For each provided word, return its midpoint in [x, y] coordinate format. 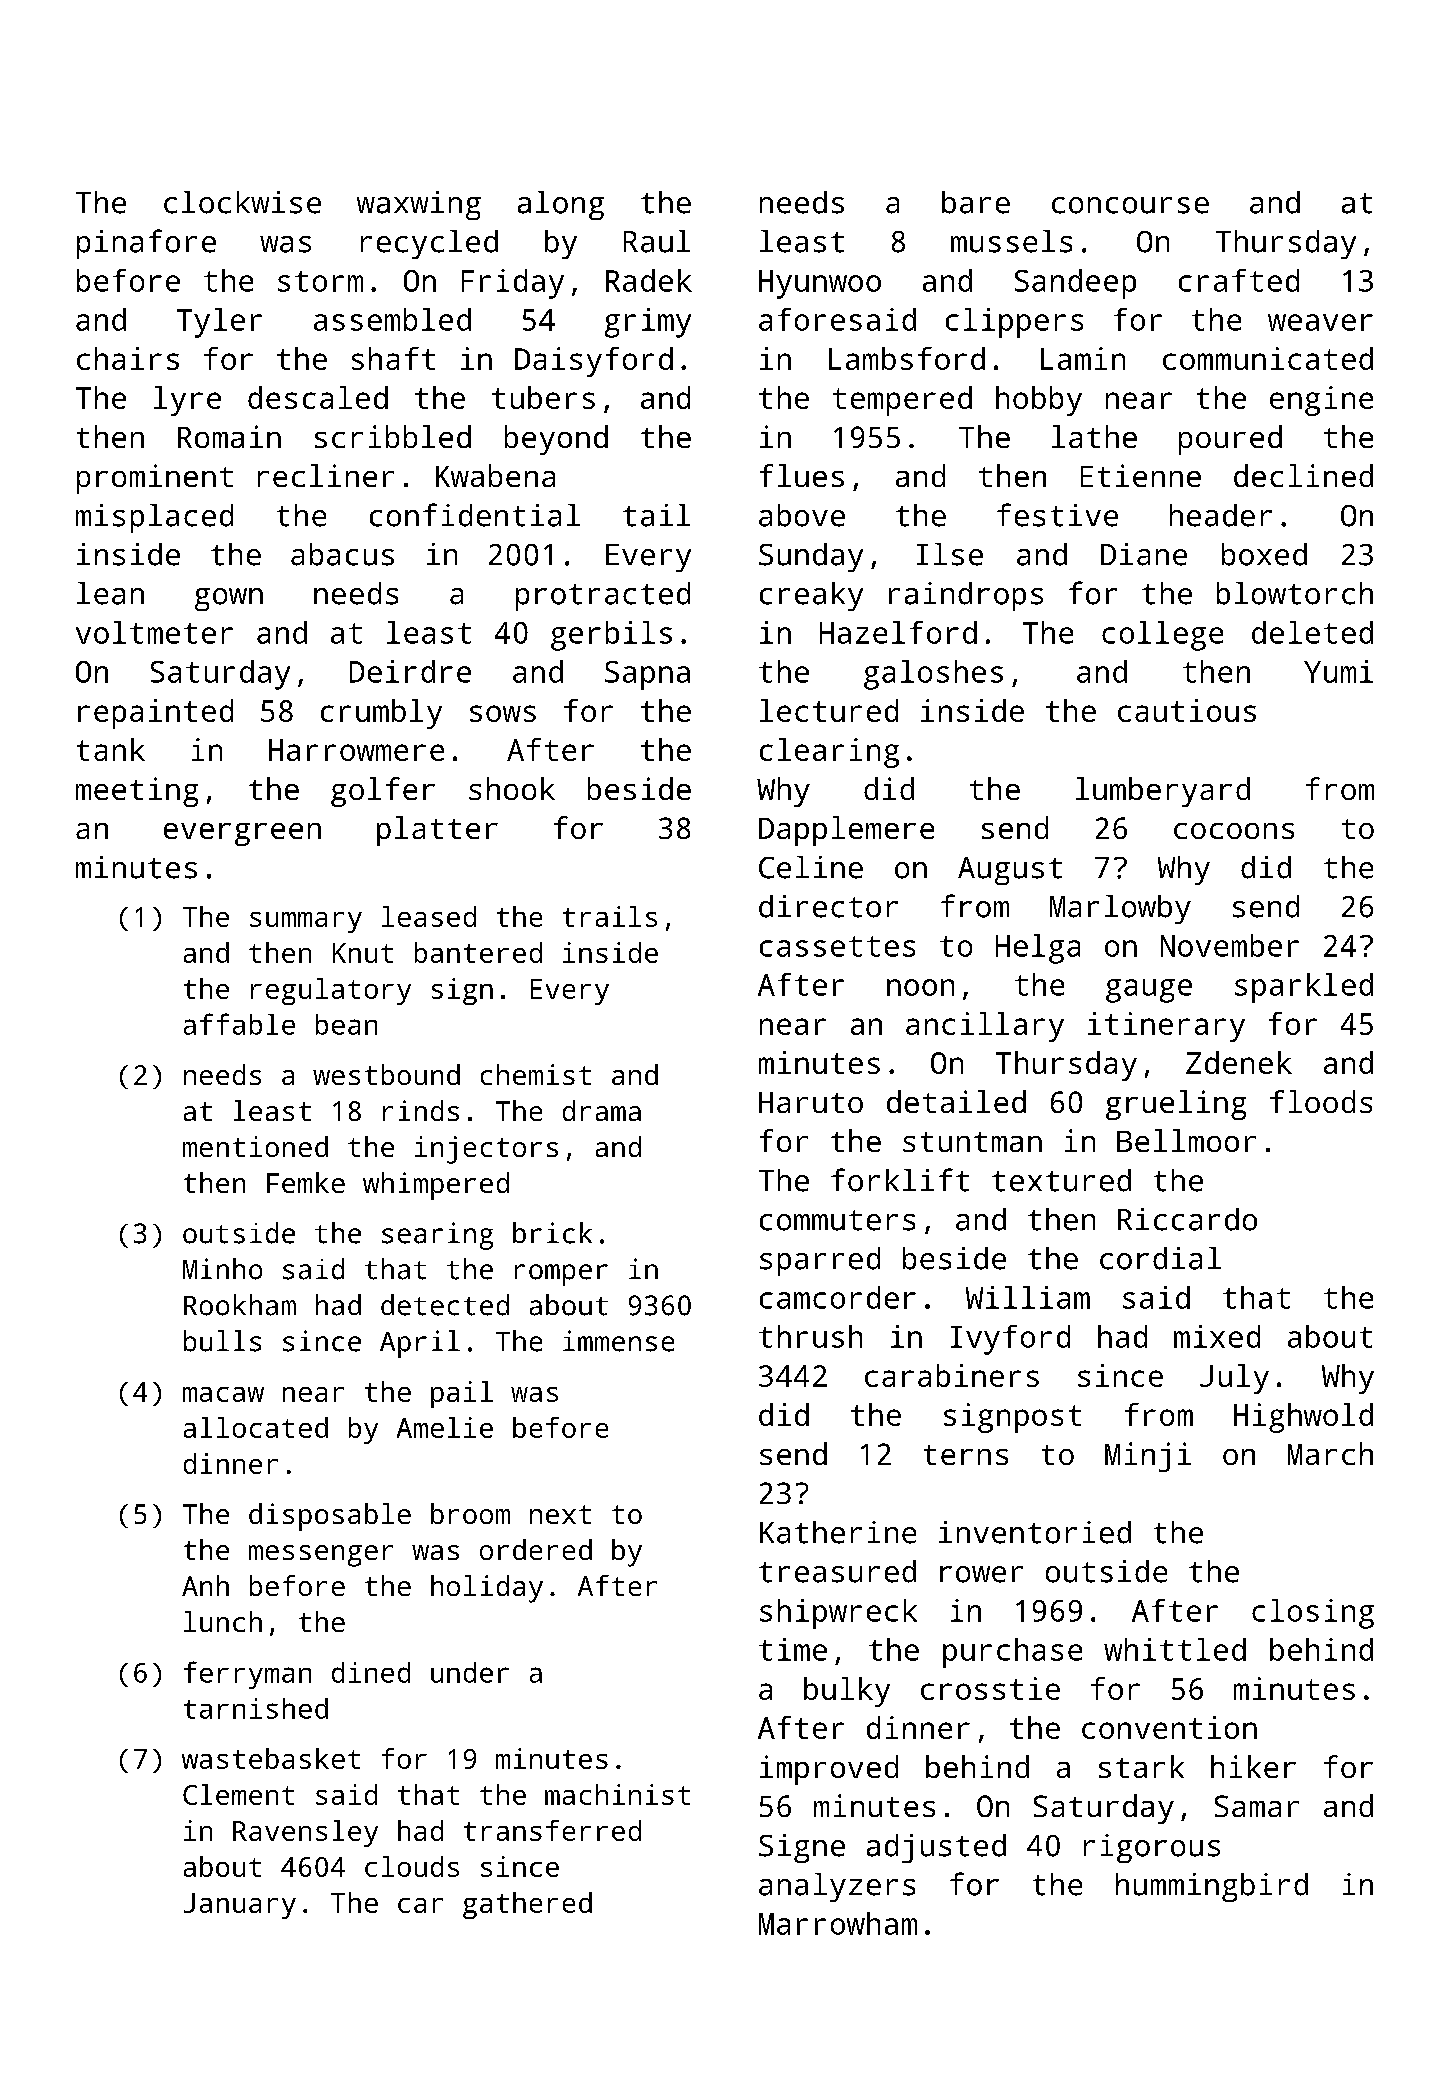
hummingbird [1212, 1887]
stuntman [972, 1142]
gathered [527, 1905]
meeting [137, 792]
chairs [128, 358]
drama [602, 1110]
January [240, 1906]
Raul [657, 241]
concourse [1130, 205]
